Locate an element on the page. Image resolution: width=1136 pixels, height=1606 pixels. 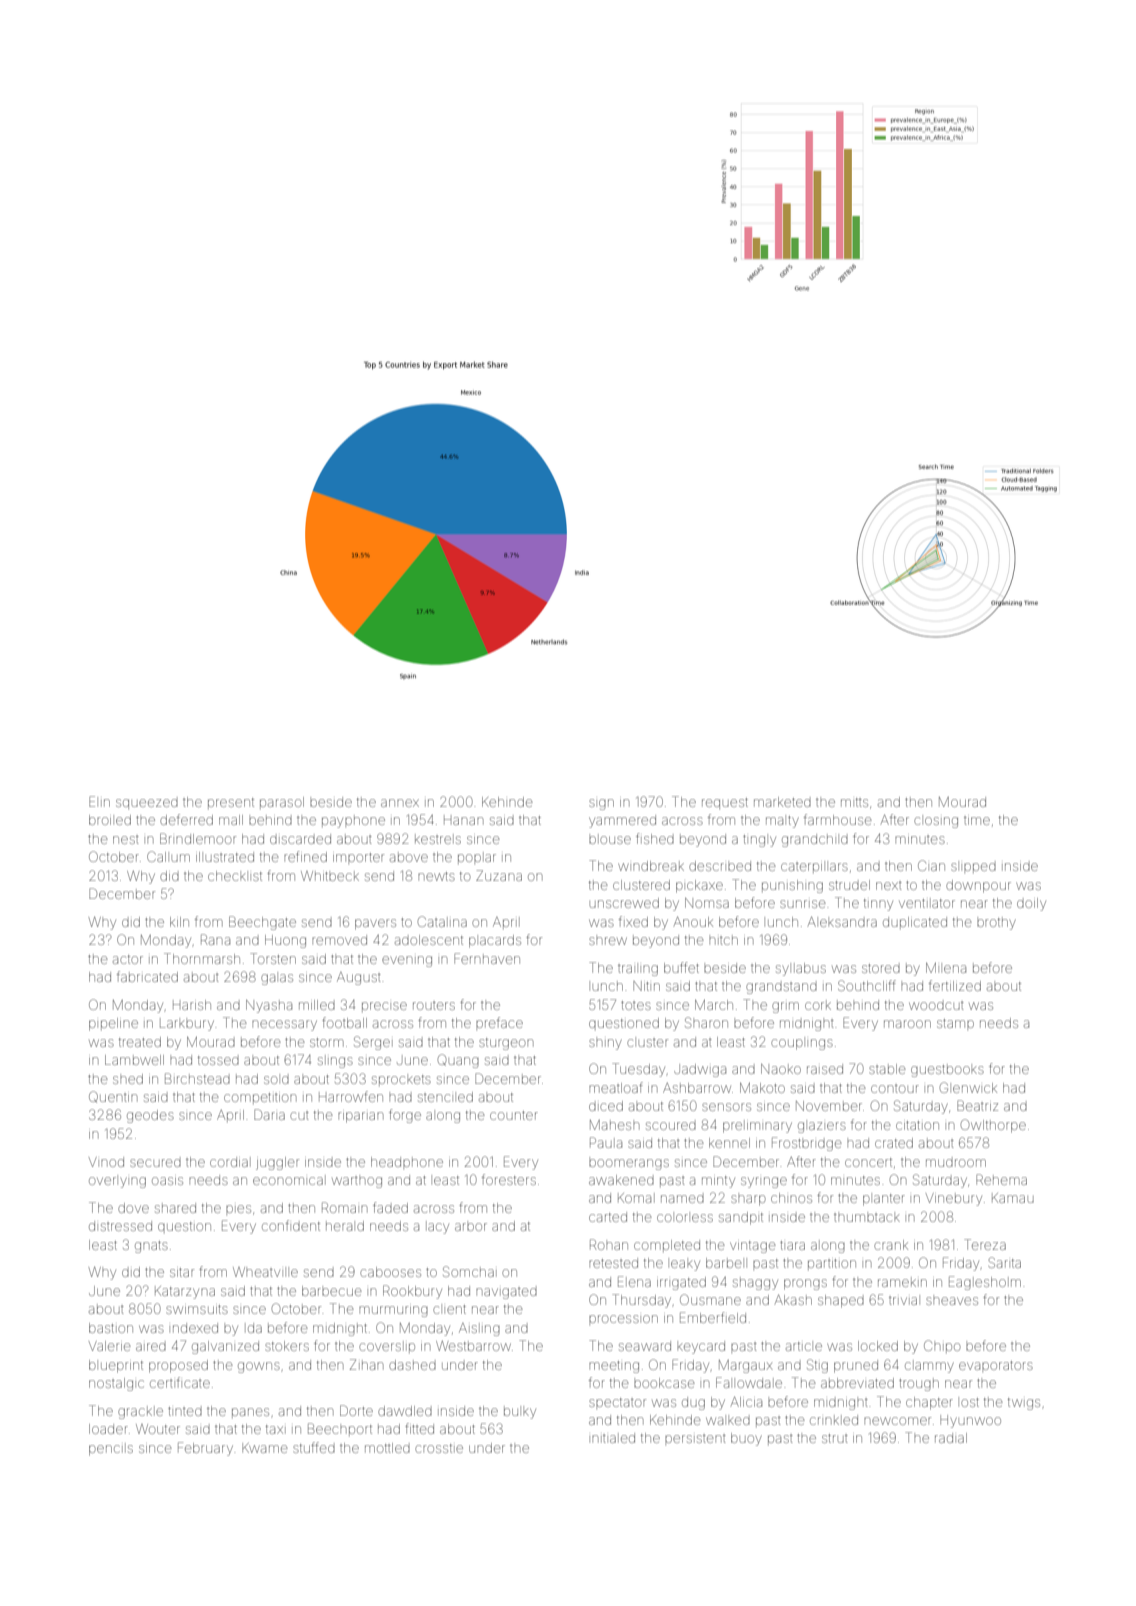
trough is located at coordinates (919, 1385).
